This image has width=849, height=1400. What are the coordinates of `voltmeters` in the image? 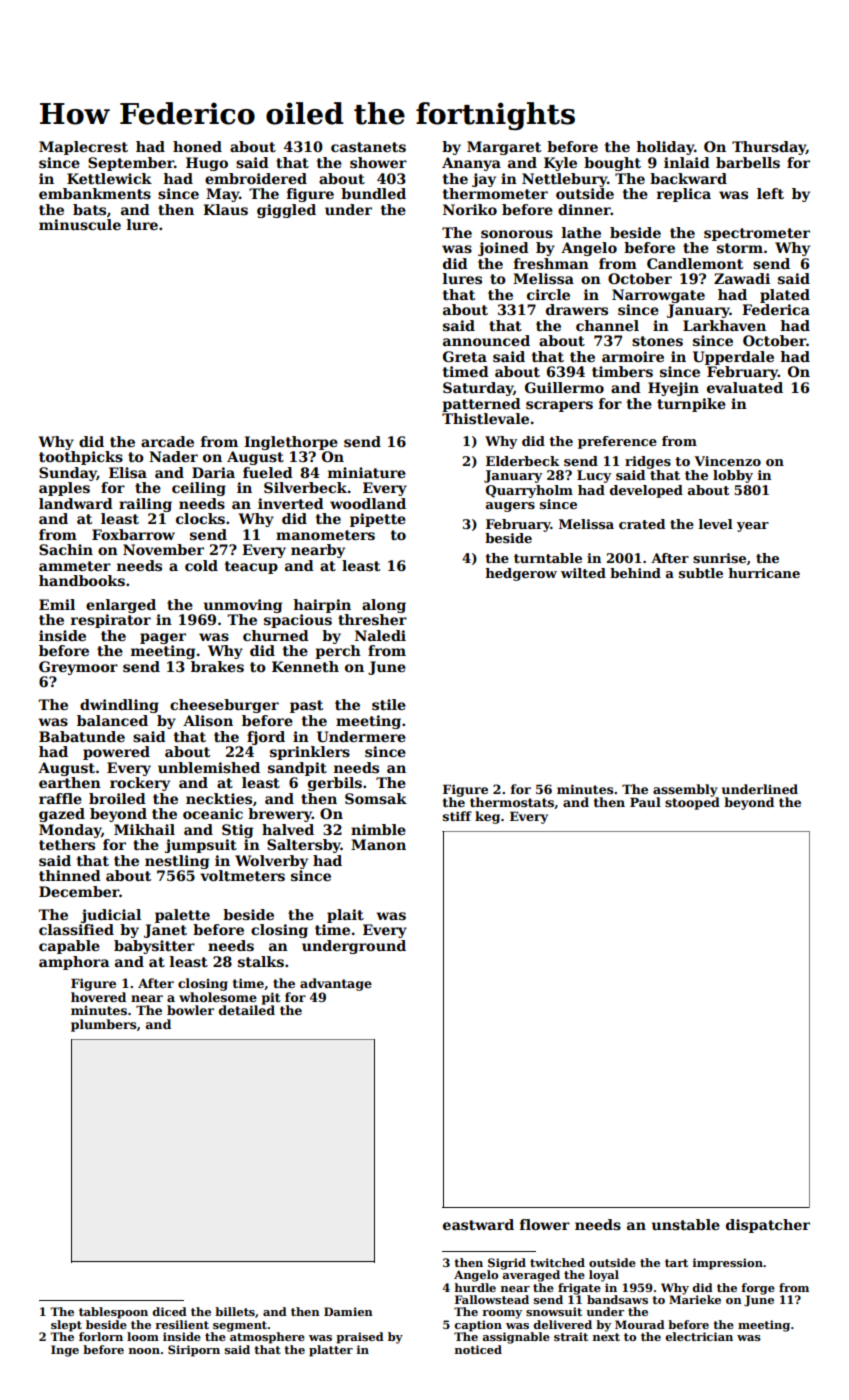 It's located at (242, 875).
